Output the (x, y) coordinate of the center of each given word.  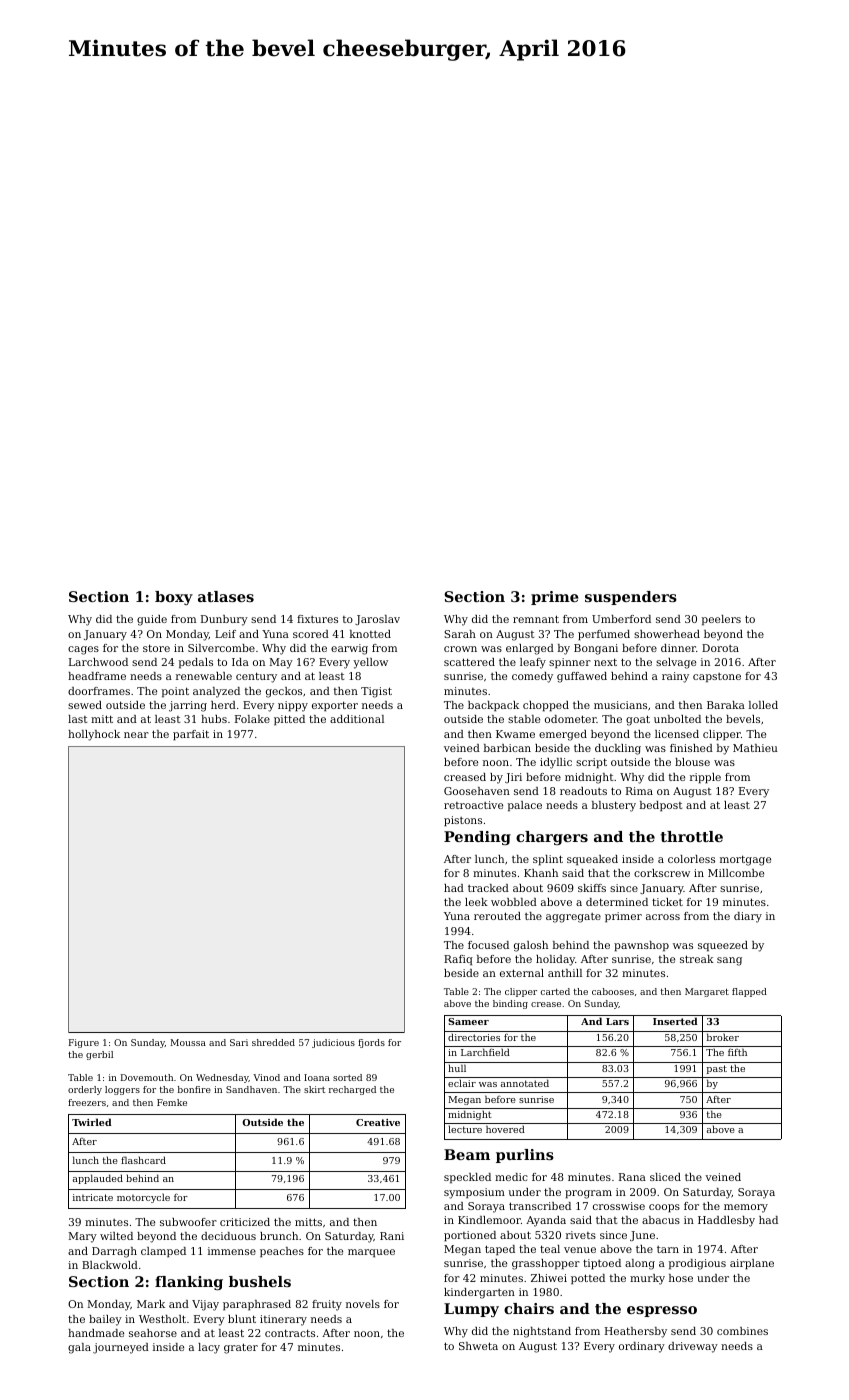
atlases (226, 596)
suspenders (631, 598)
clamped (163, 1252)
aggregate (573, 918)
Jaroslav (377, 620)
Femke (172, 1102)
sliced (665, 1177)
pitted (289, 720)
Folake (252, 719)
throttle (692, 836)
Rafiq (458, 960)
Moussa (188, 1042)
